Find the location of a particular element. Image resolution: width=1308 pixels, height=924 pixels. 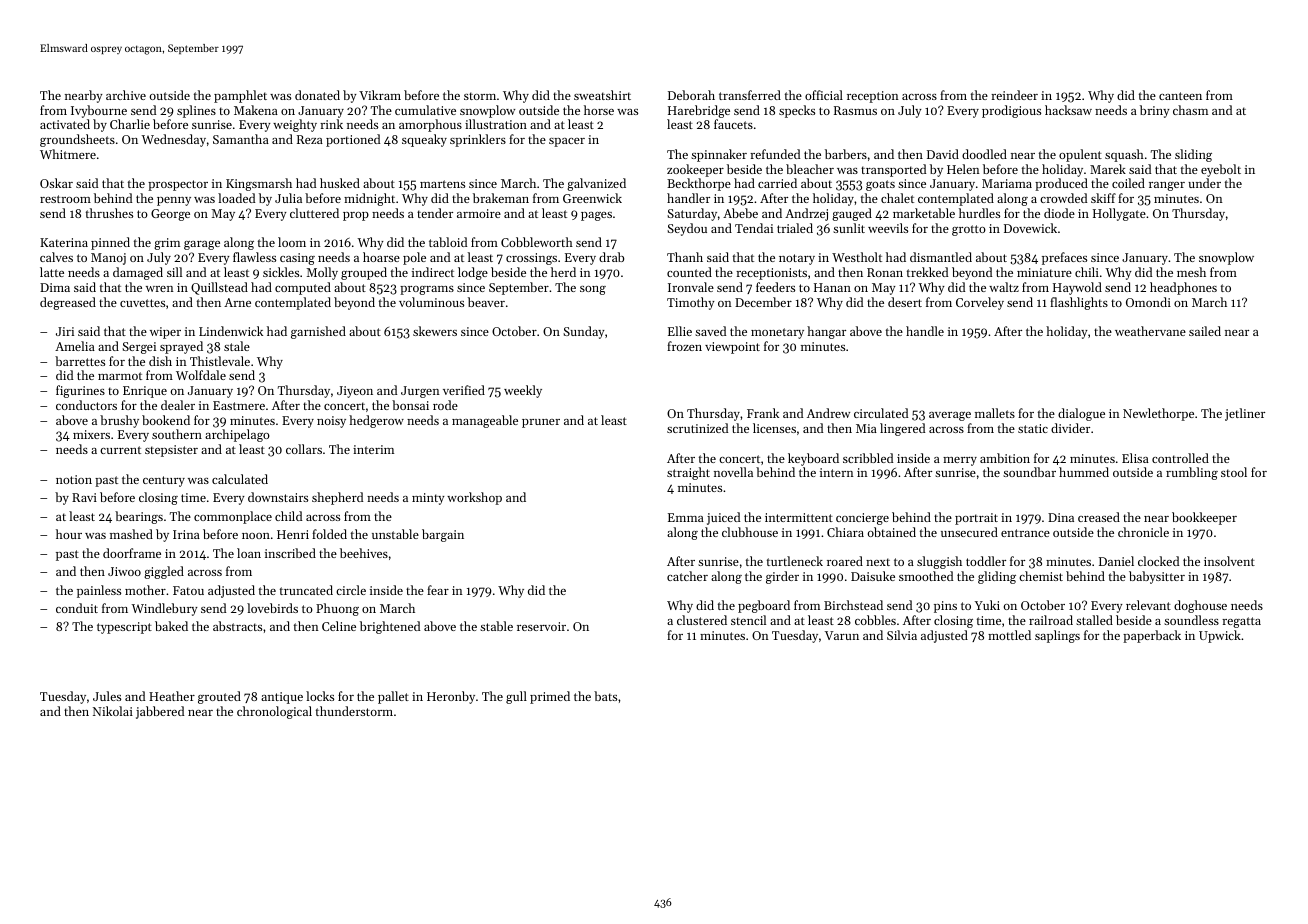

paperback is located at coordinates (1152, 636).
